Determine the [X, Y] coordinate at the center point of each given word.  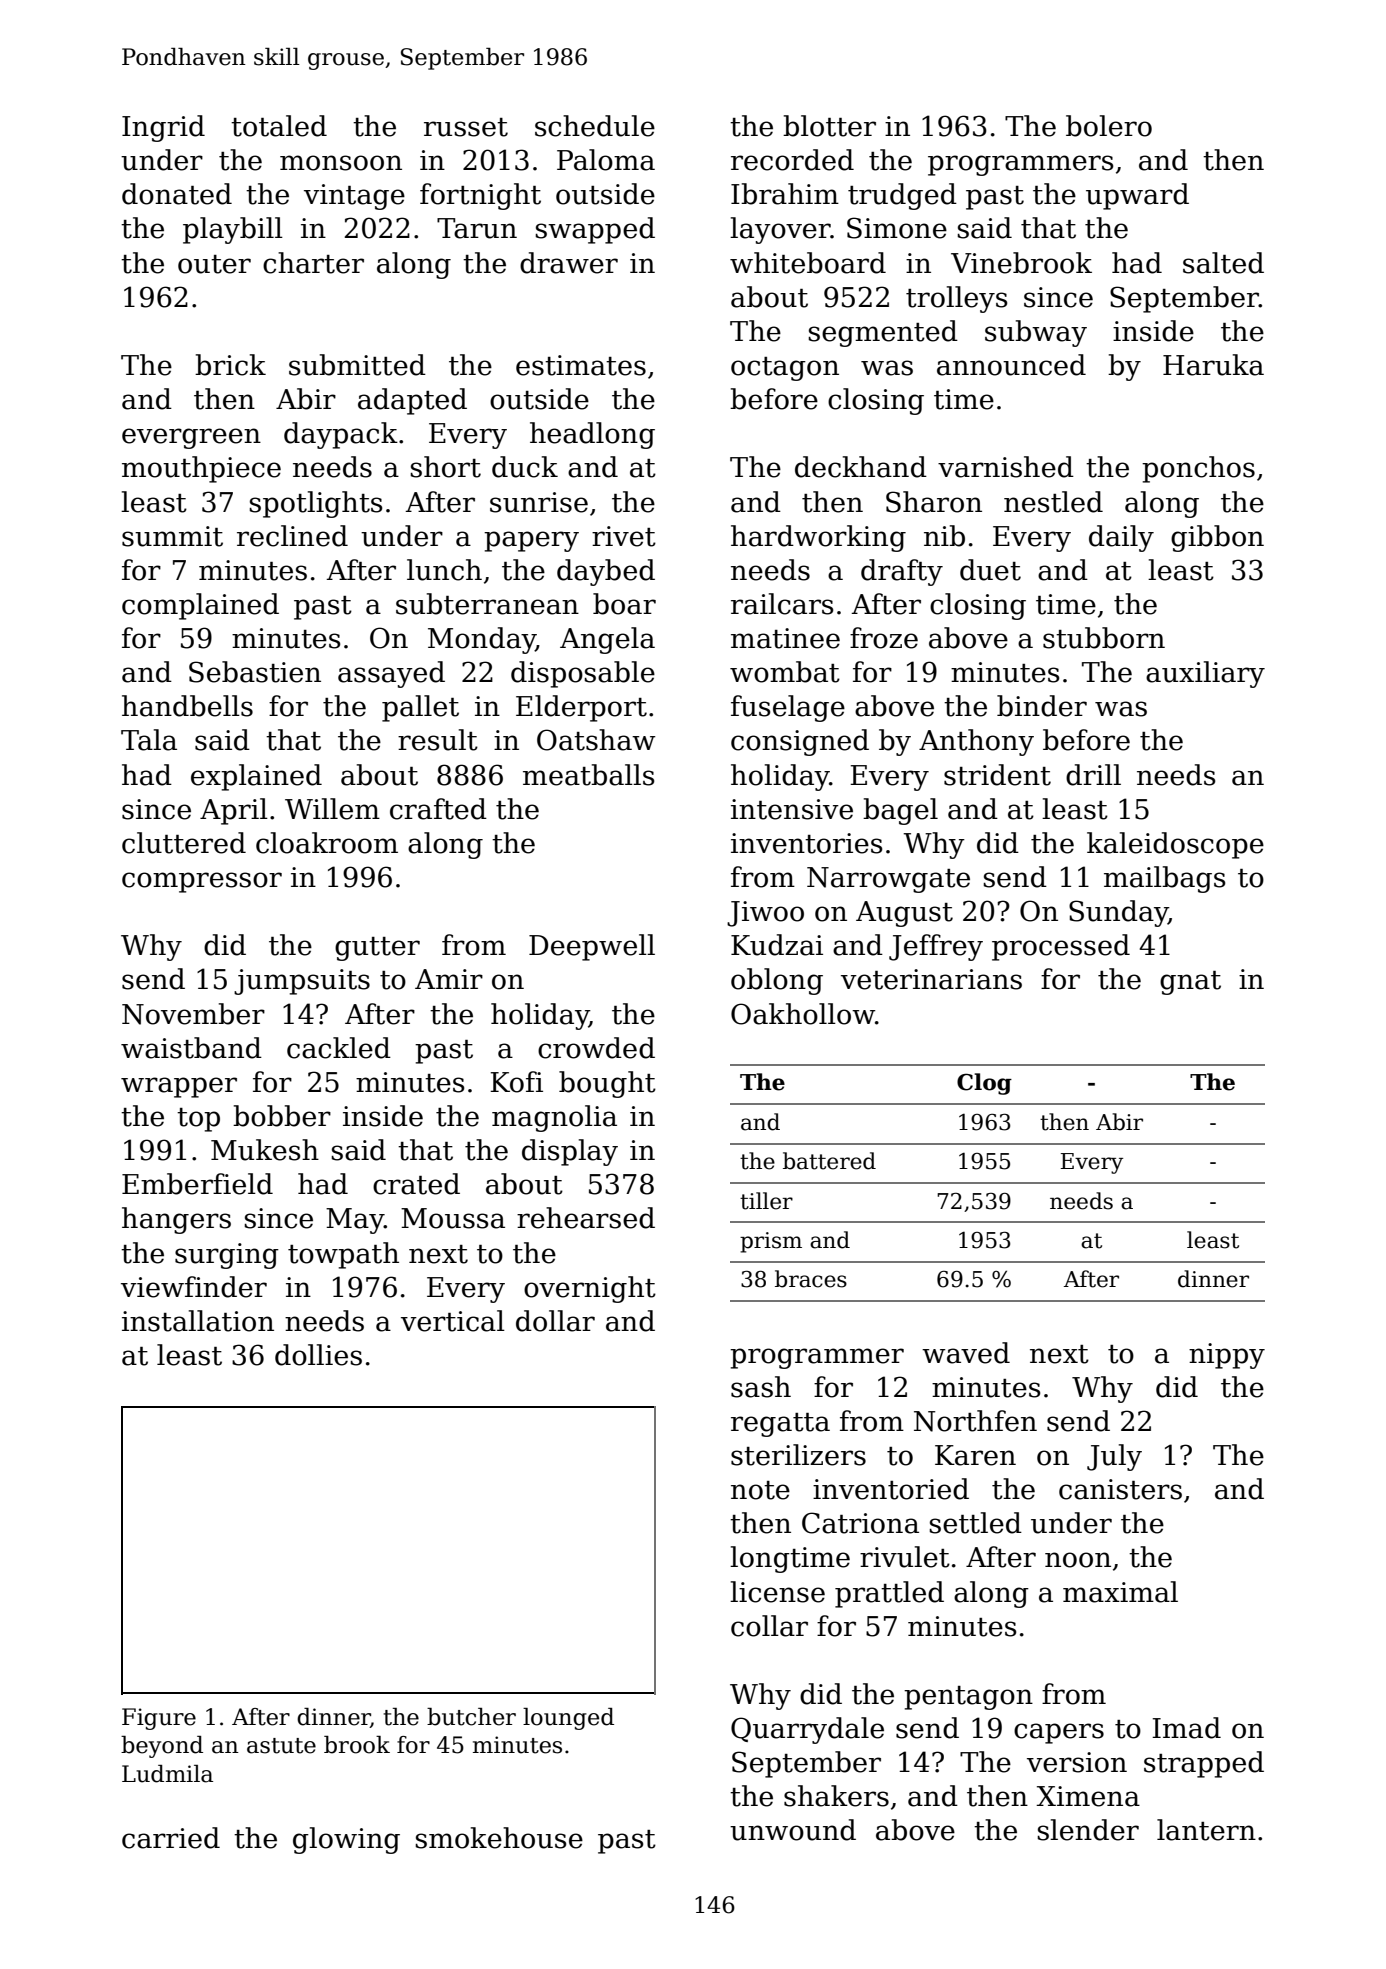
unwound [793, 1830]
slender [1088, 1830]
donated [177, 194]
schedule [595, 126]
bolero [1109, 126]
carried [171, 1838]
